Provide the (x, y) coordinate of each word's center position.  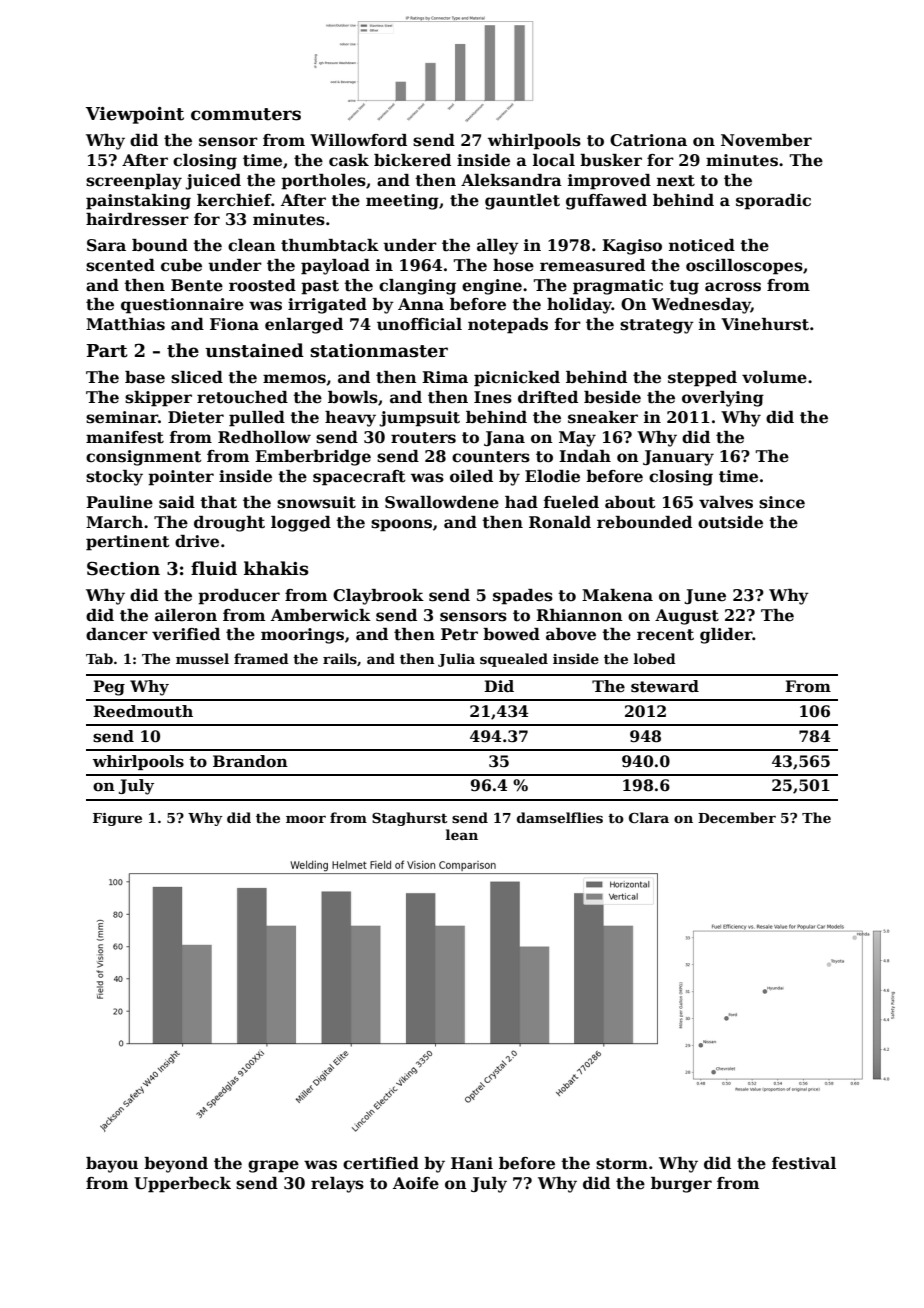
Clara (649, 817)
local (554, 160)
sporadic (773, 202)
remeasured (592, 265)
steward (665, 686)
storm (622, 1164)
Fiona (234, 324)
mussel (202, 658)
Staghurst (410, 819)
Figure (117, 819)
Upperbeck (182, 1185)
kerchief (234, 200)
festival (804, 1163)
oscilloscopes (744, 267)
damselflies (560, 817)
